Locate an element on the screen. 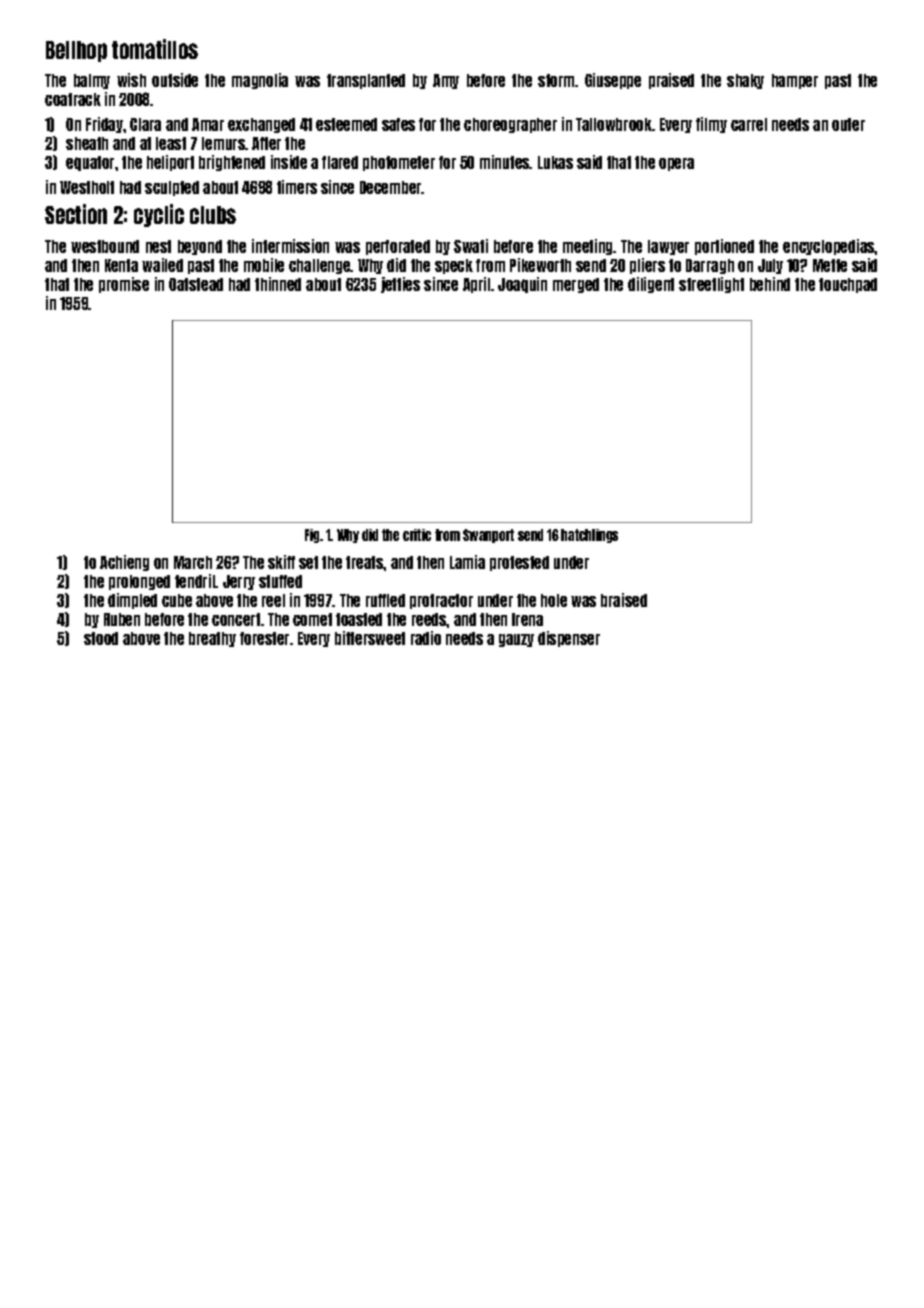 This screenshot has width=924, height=1308. critic is located at coordinates (417, 535).
